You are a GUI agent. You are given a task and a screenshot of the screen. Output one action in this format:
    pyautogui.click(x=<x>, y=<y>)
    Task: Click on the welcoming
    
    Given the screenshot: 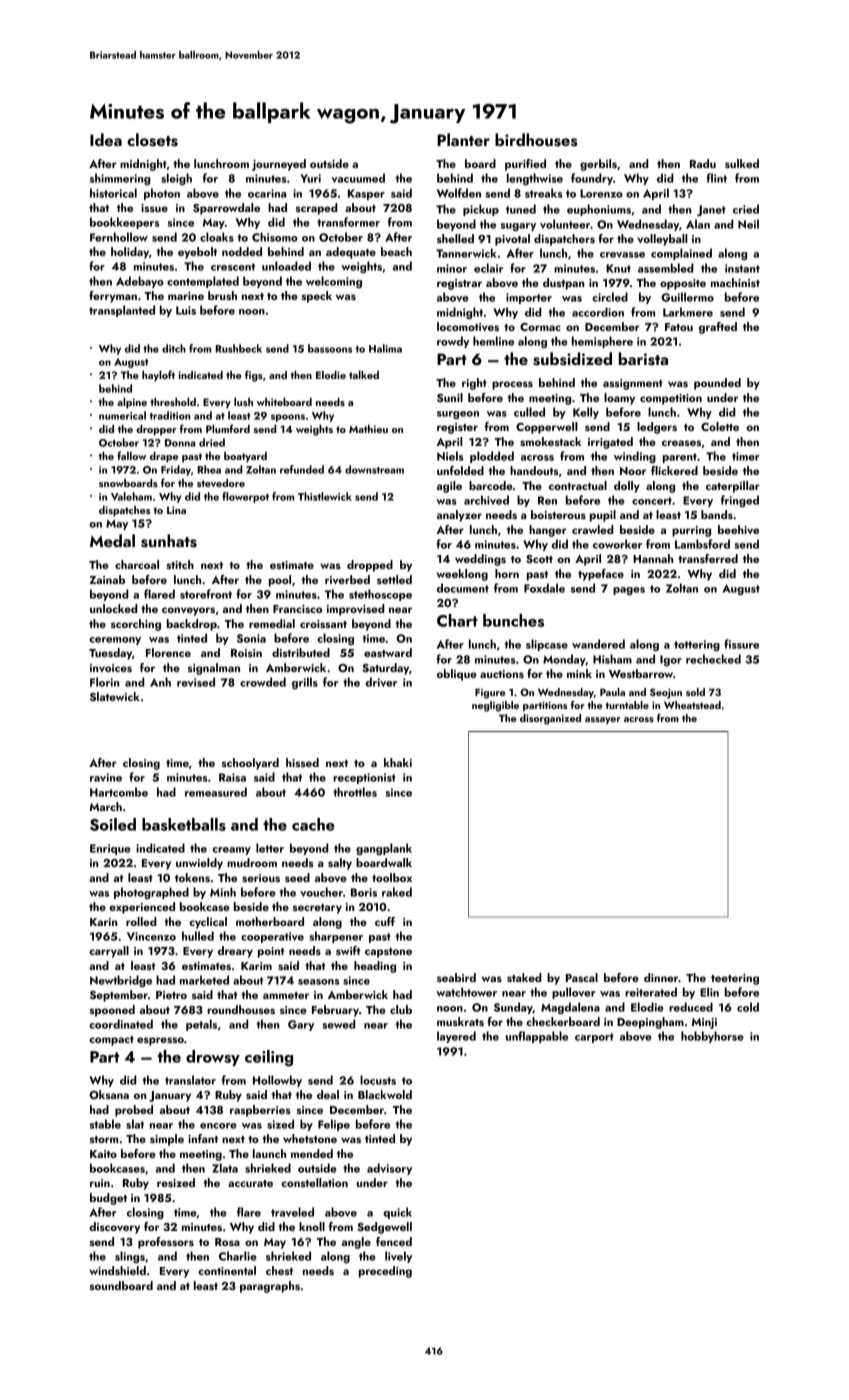 What is the action you would take?
    pyautogui.click(x=334, y=282)
